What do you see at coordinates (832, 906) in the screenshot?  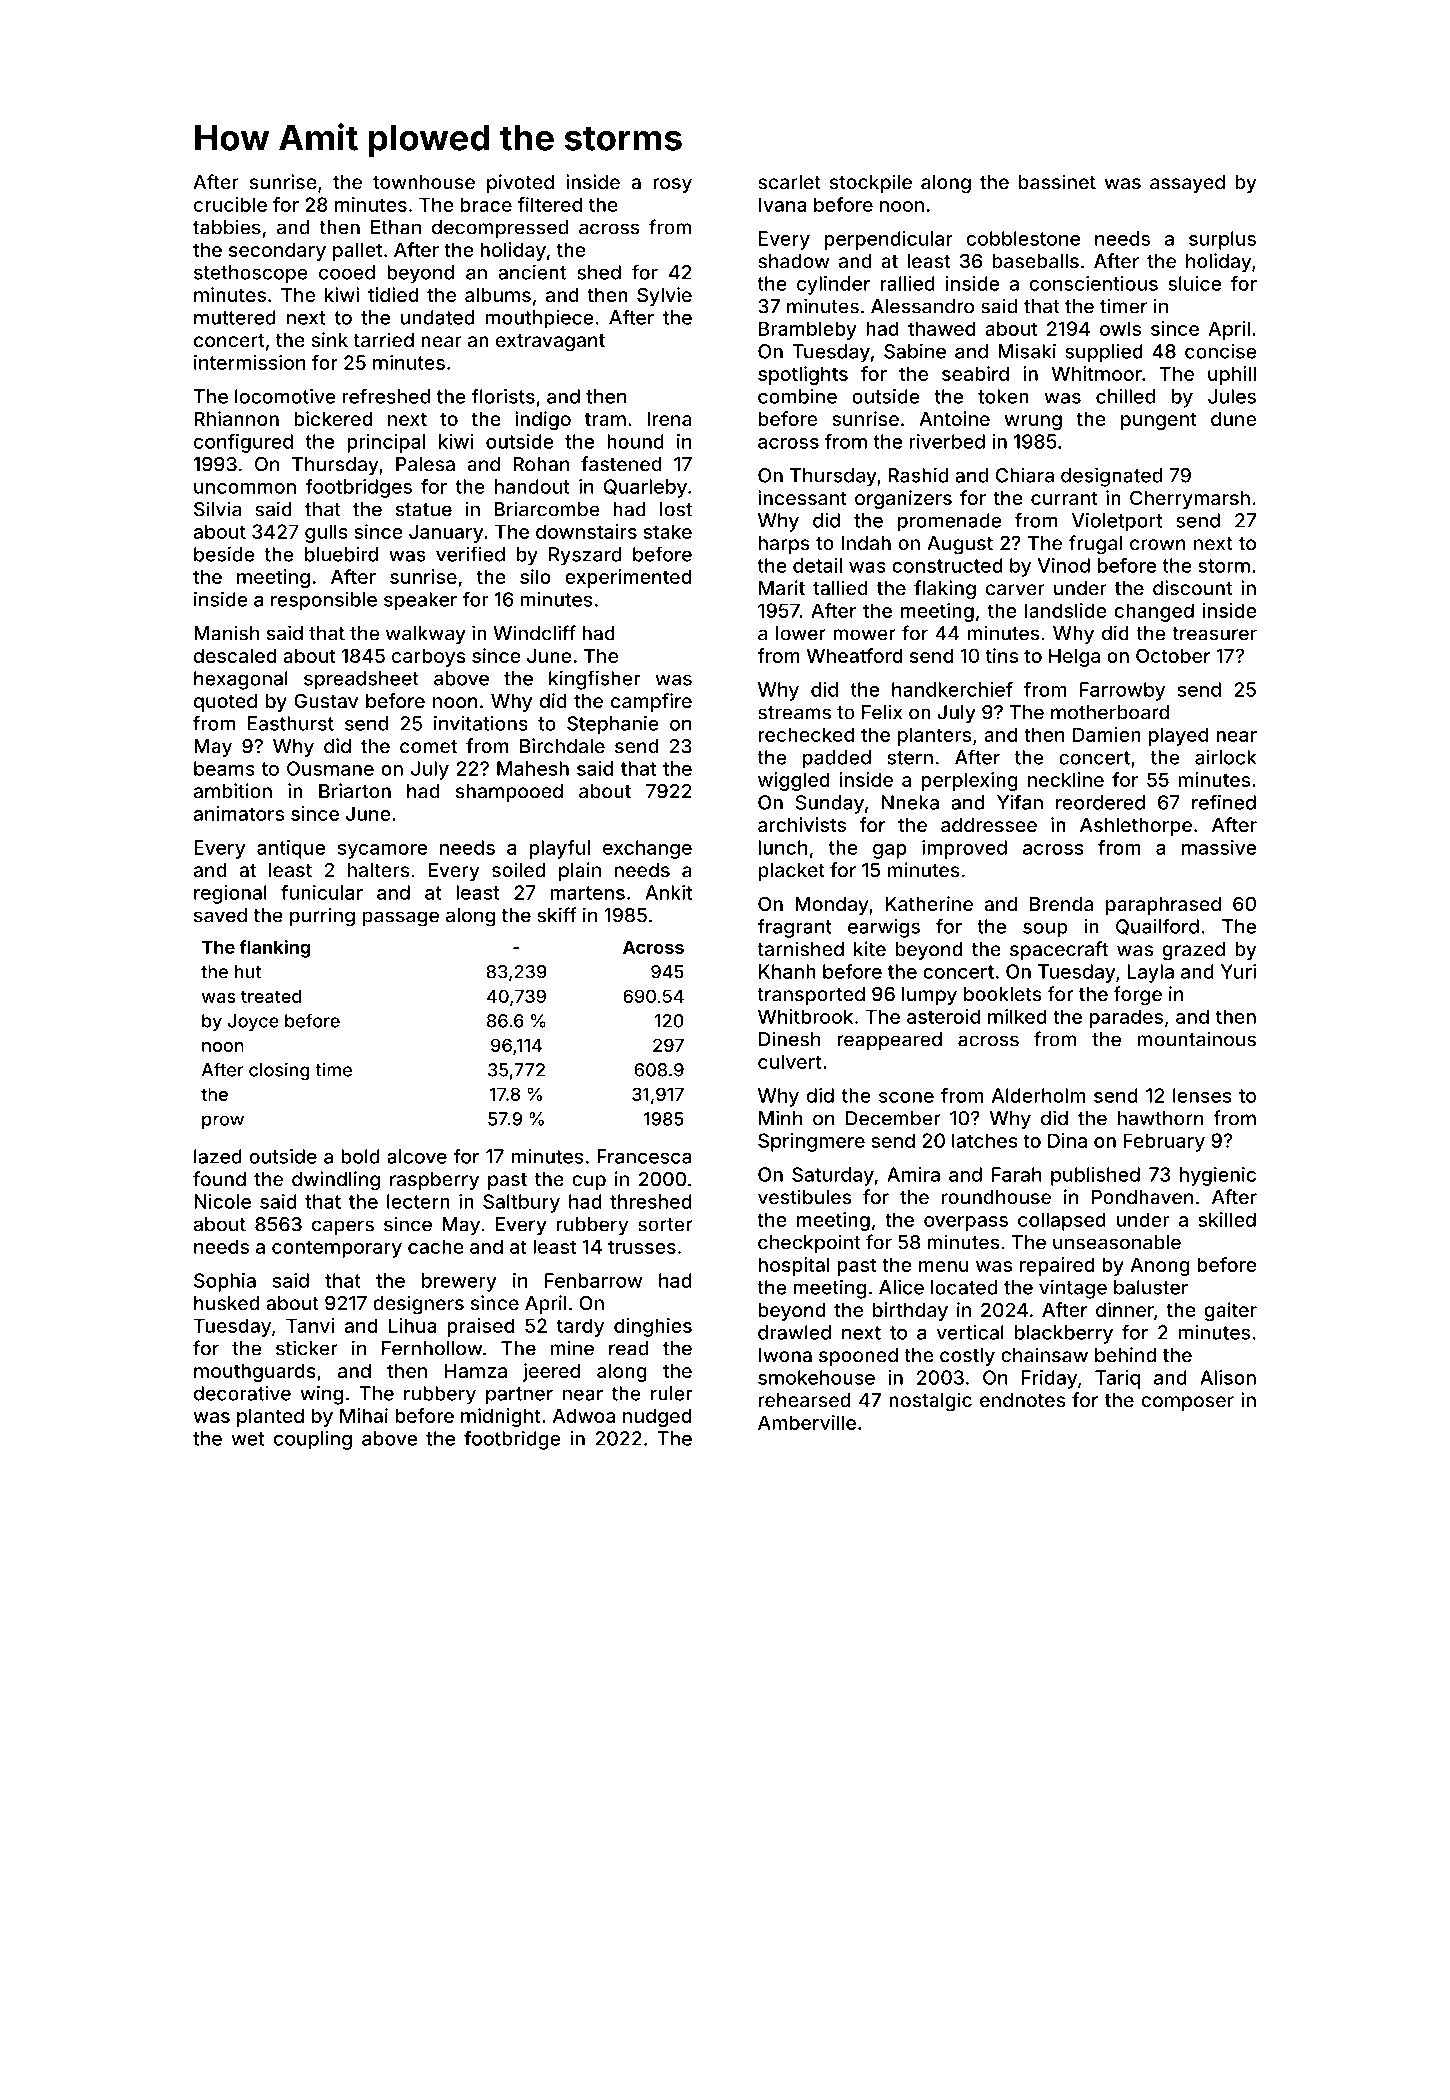 I see `Monday` at bounding box center [832, 906].
